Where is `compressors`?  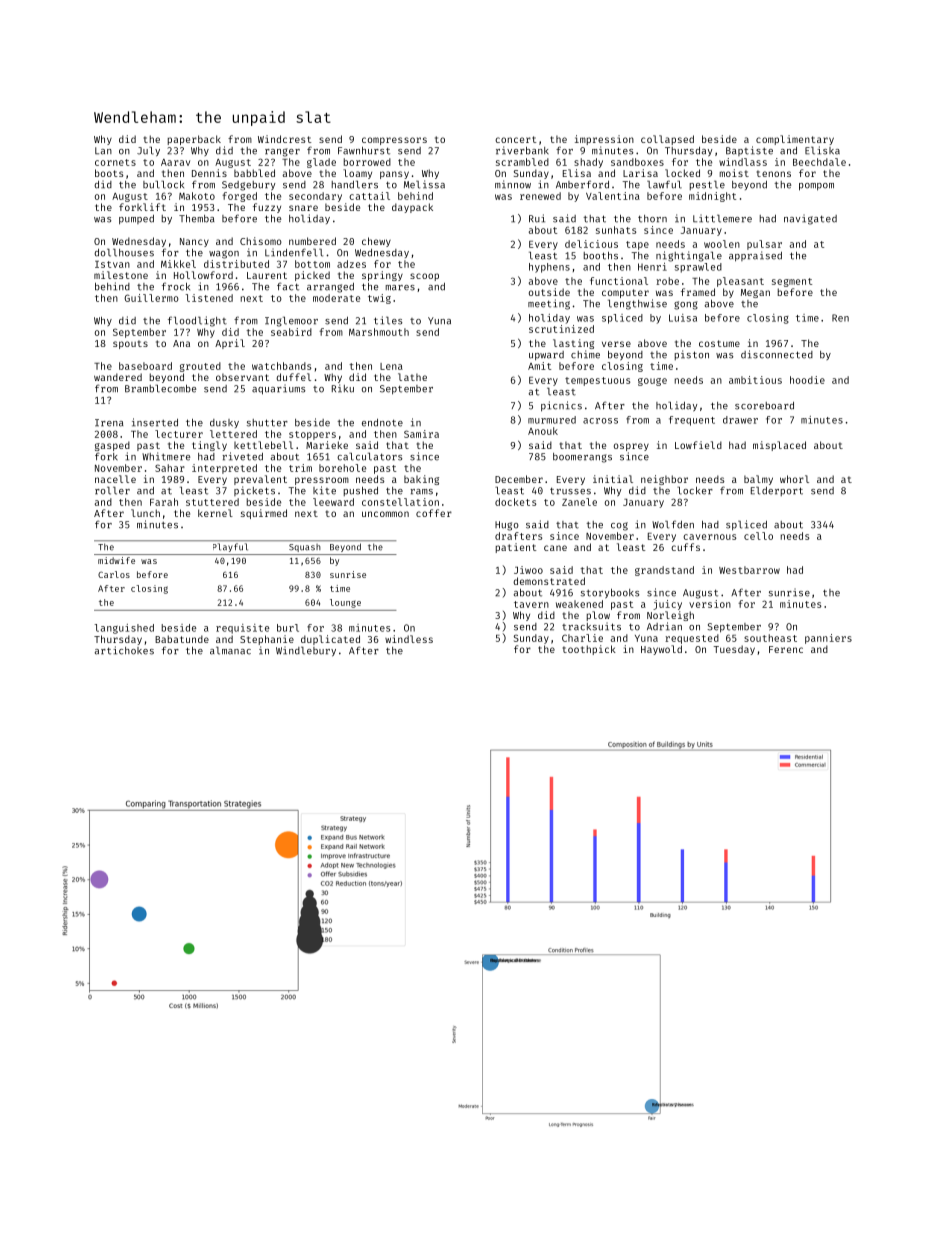 compressors is located at coordinates (394, 141).
